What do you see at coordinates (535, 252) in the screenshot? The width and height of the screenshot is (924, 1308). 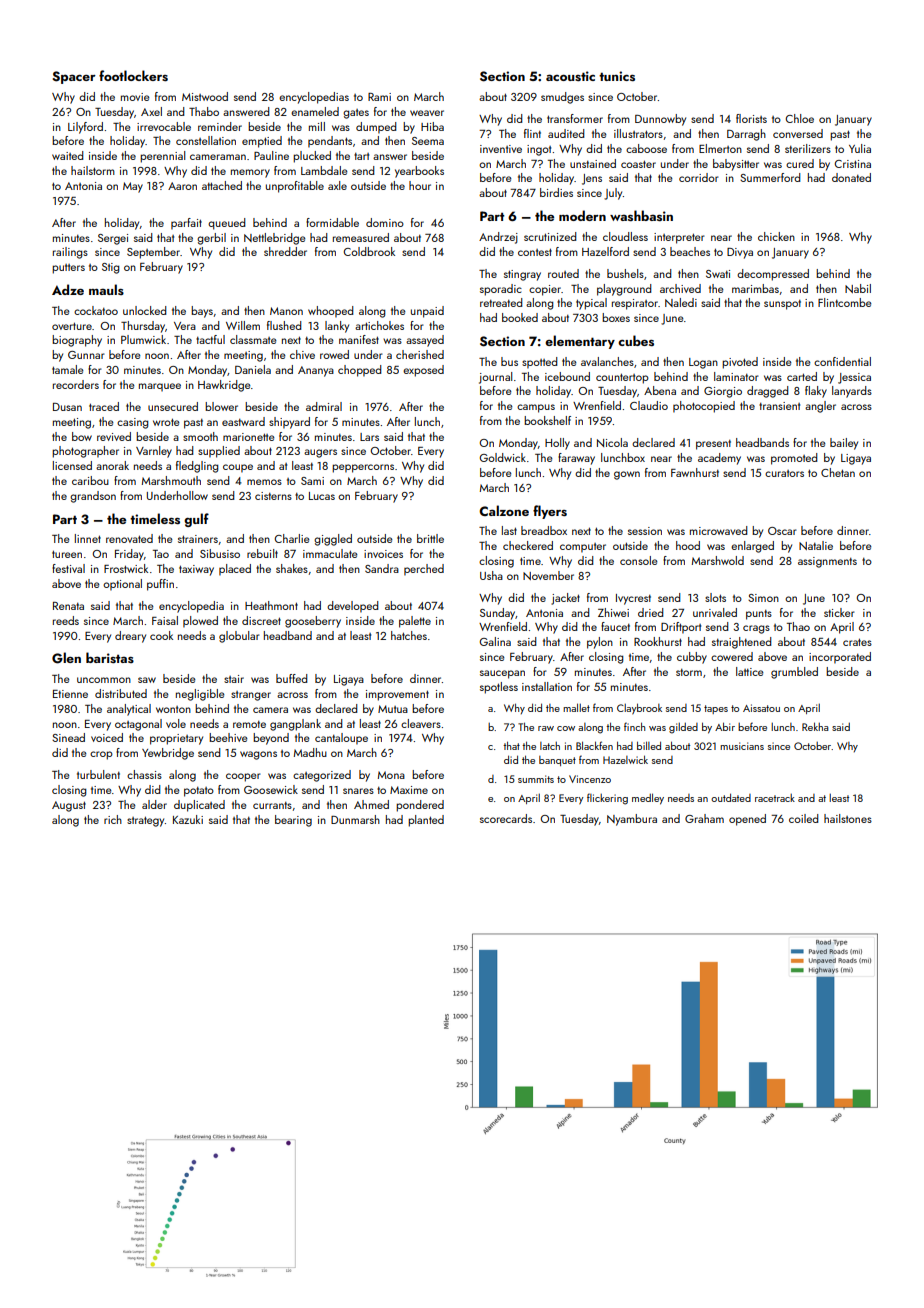 I see `contest` at bounding box center [535, 252].
